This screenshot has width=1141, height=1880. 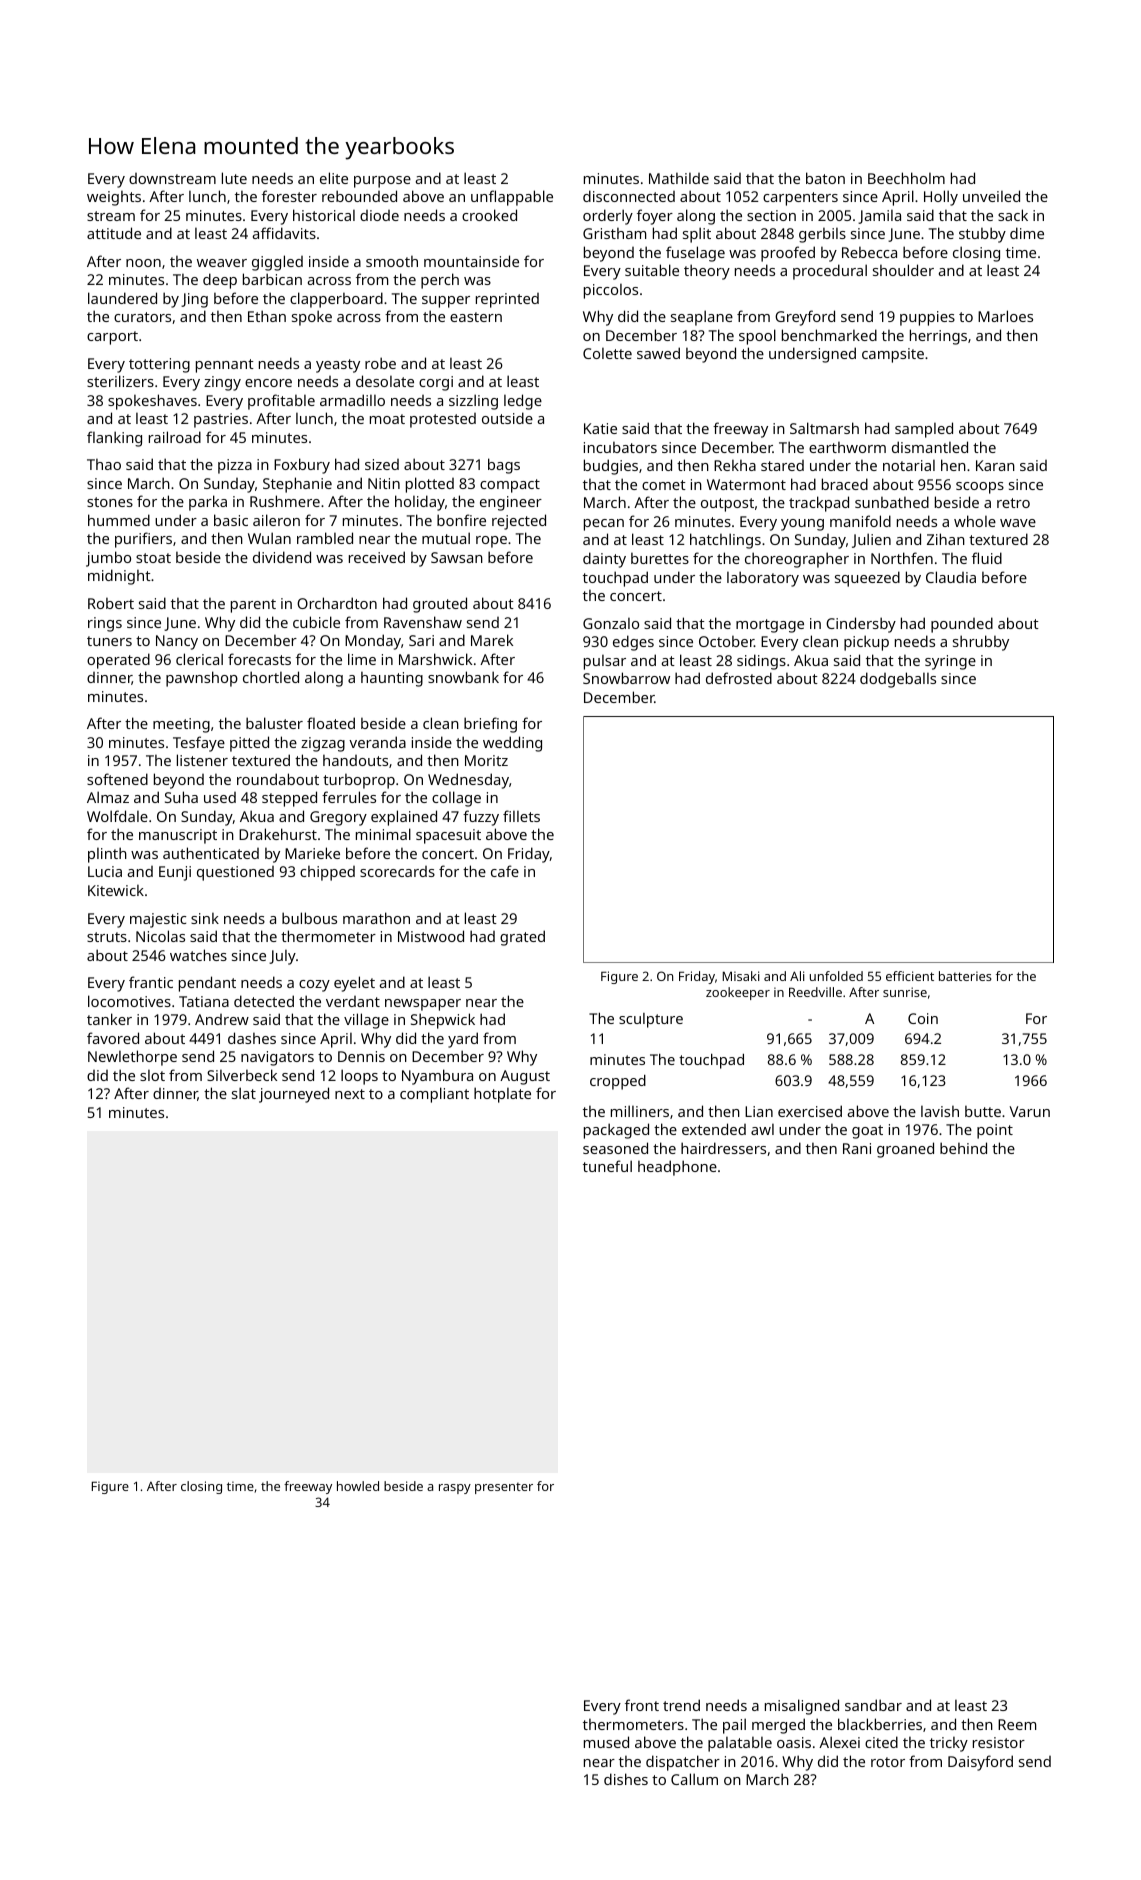 I want to click on Callum, so click(x=694, y=1779).
